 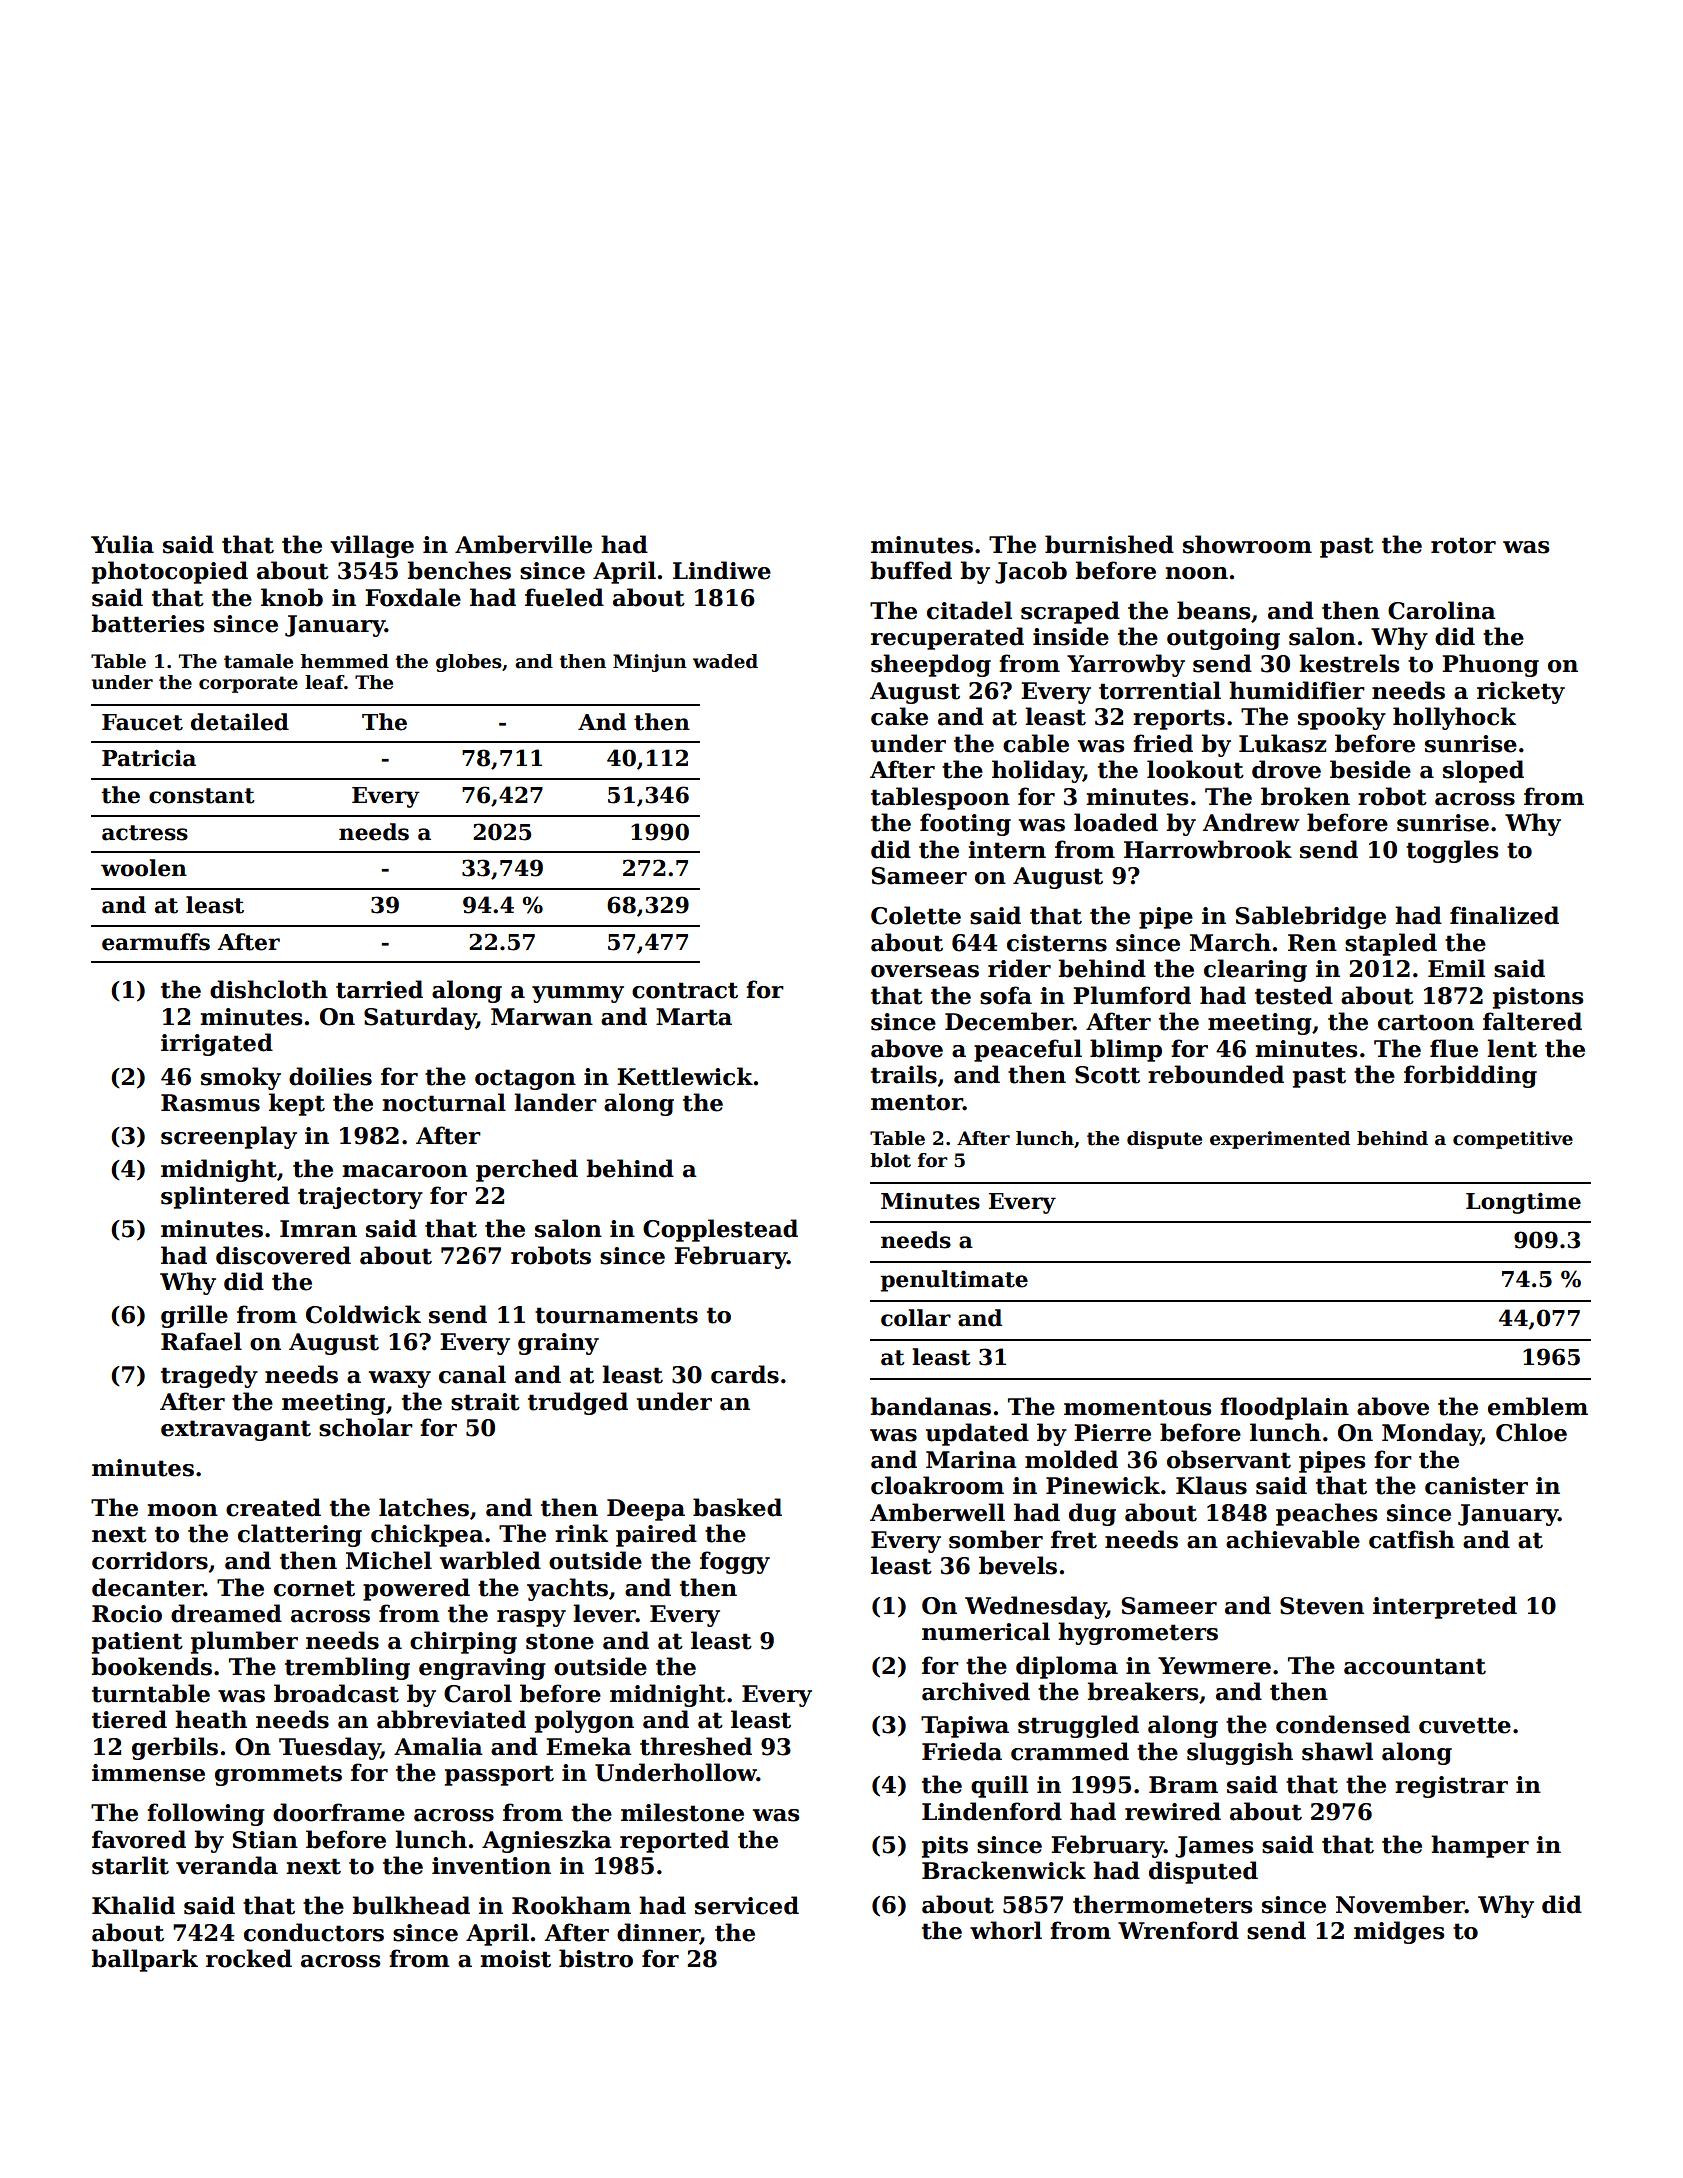 I want to click on hamper, so click(x=1480, y=1846).
